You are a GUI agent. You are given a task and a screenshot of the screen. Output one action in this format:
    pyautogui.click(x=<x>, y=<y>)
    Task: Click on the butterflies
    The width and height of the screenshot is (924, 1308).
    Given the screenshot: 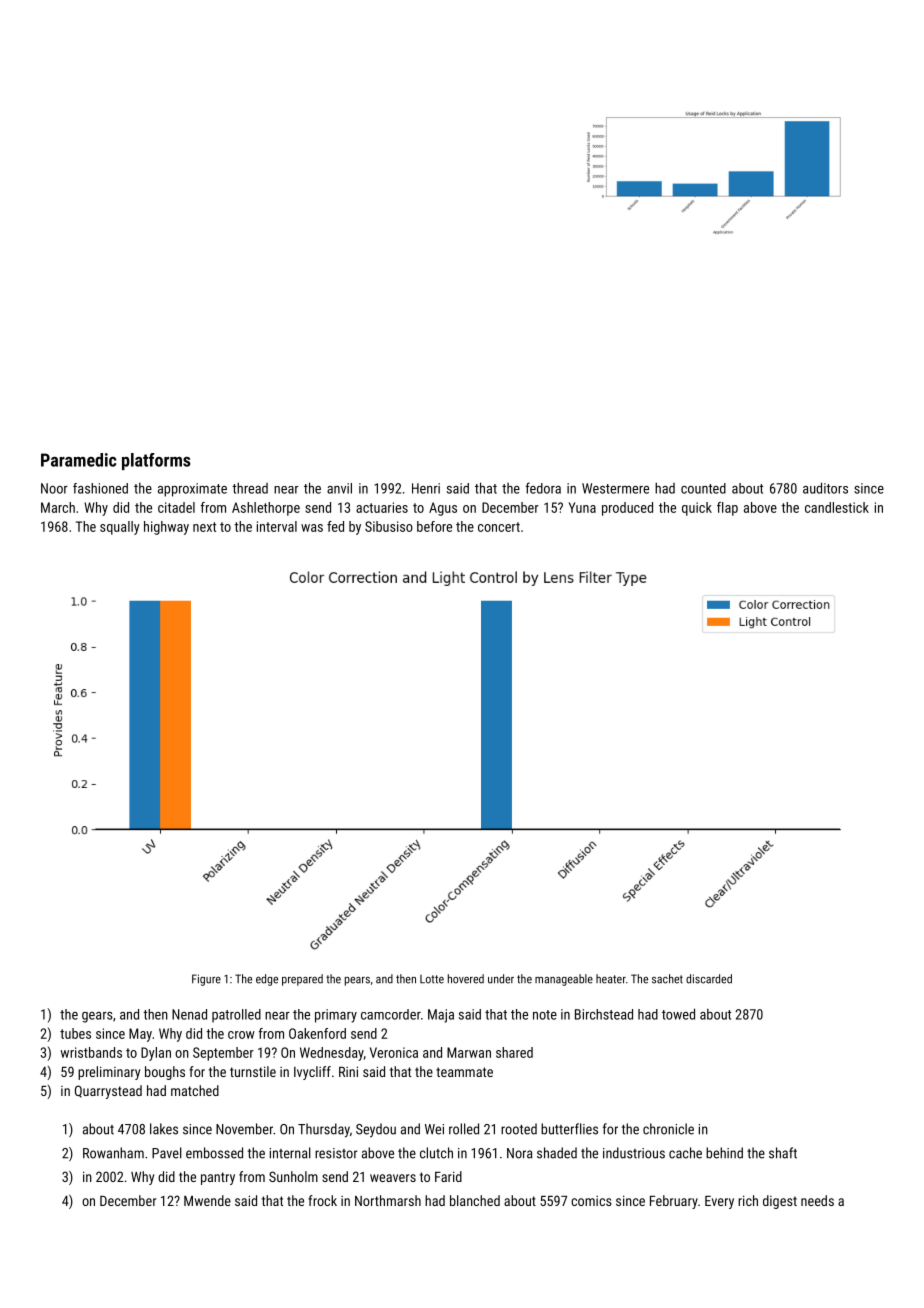 What is the action you would take?
    pyautogui.click(x=569, y=1129)
